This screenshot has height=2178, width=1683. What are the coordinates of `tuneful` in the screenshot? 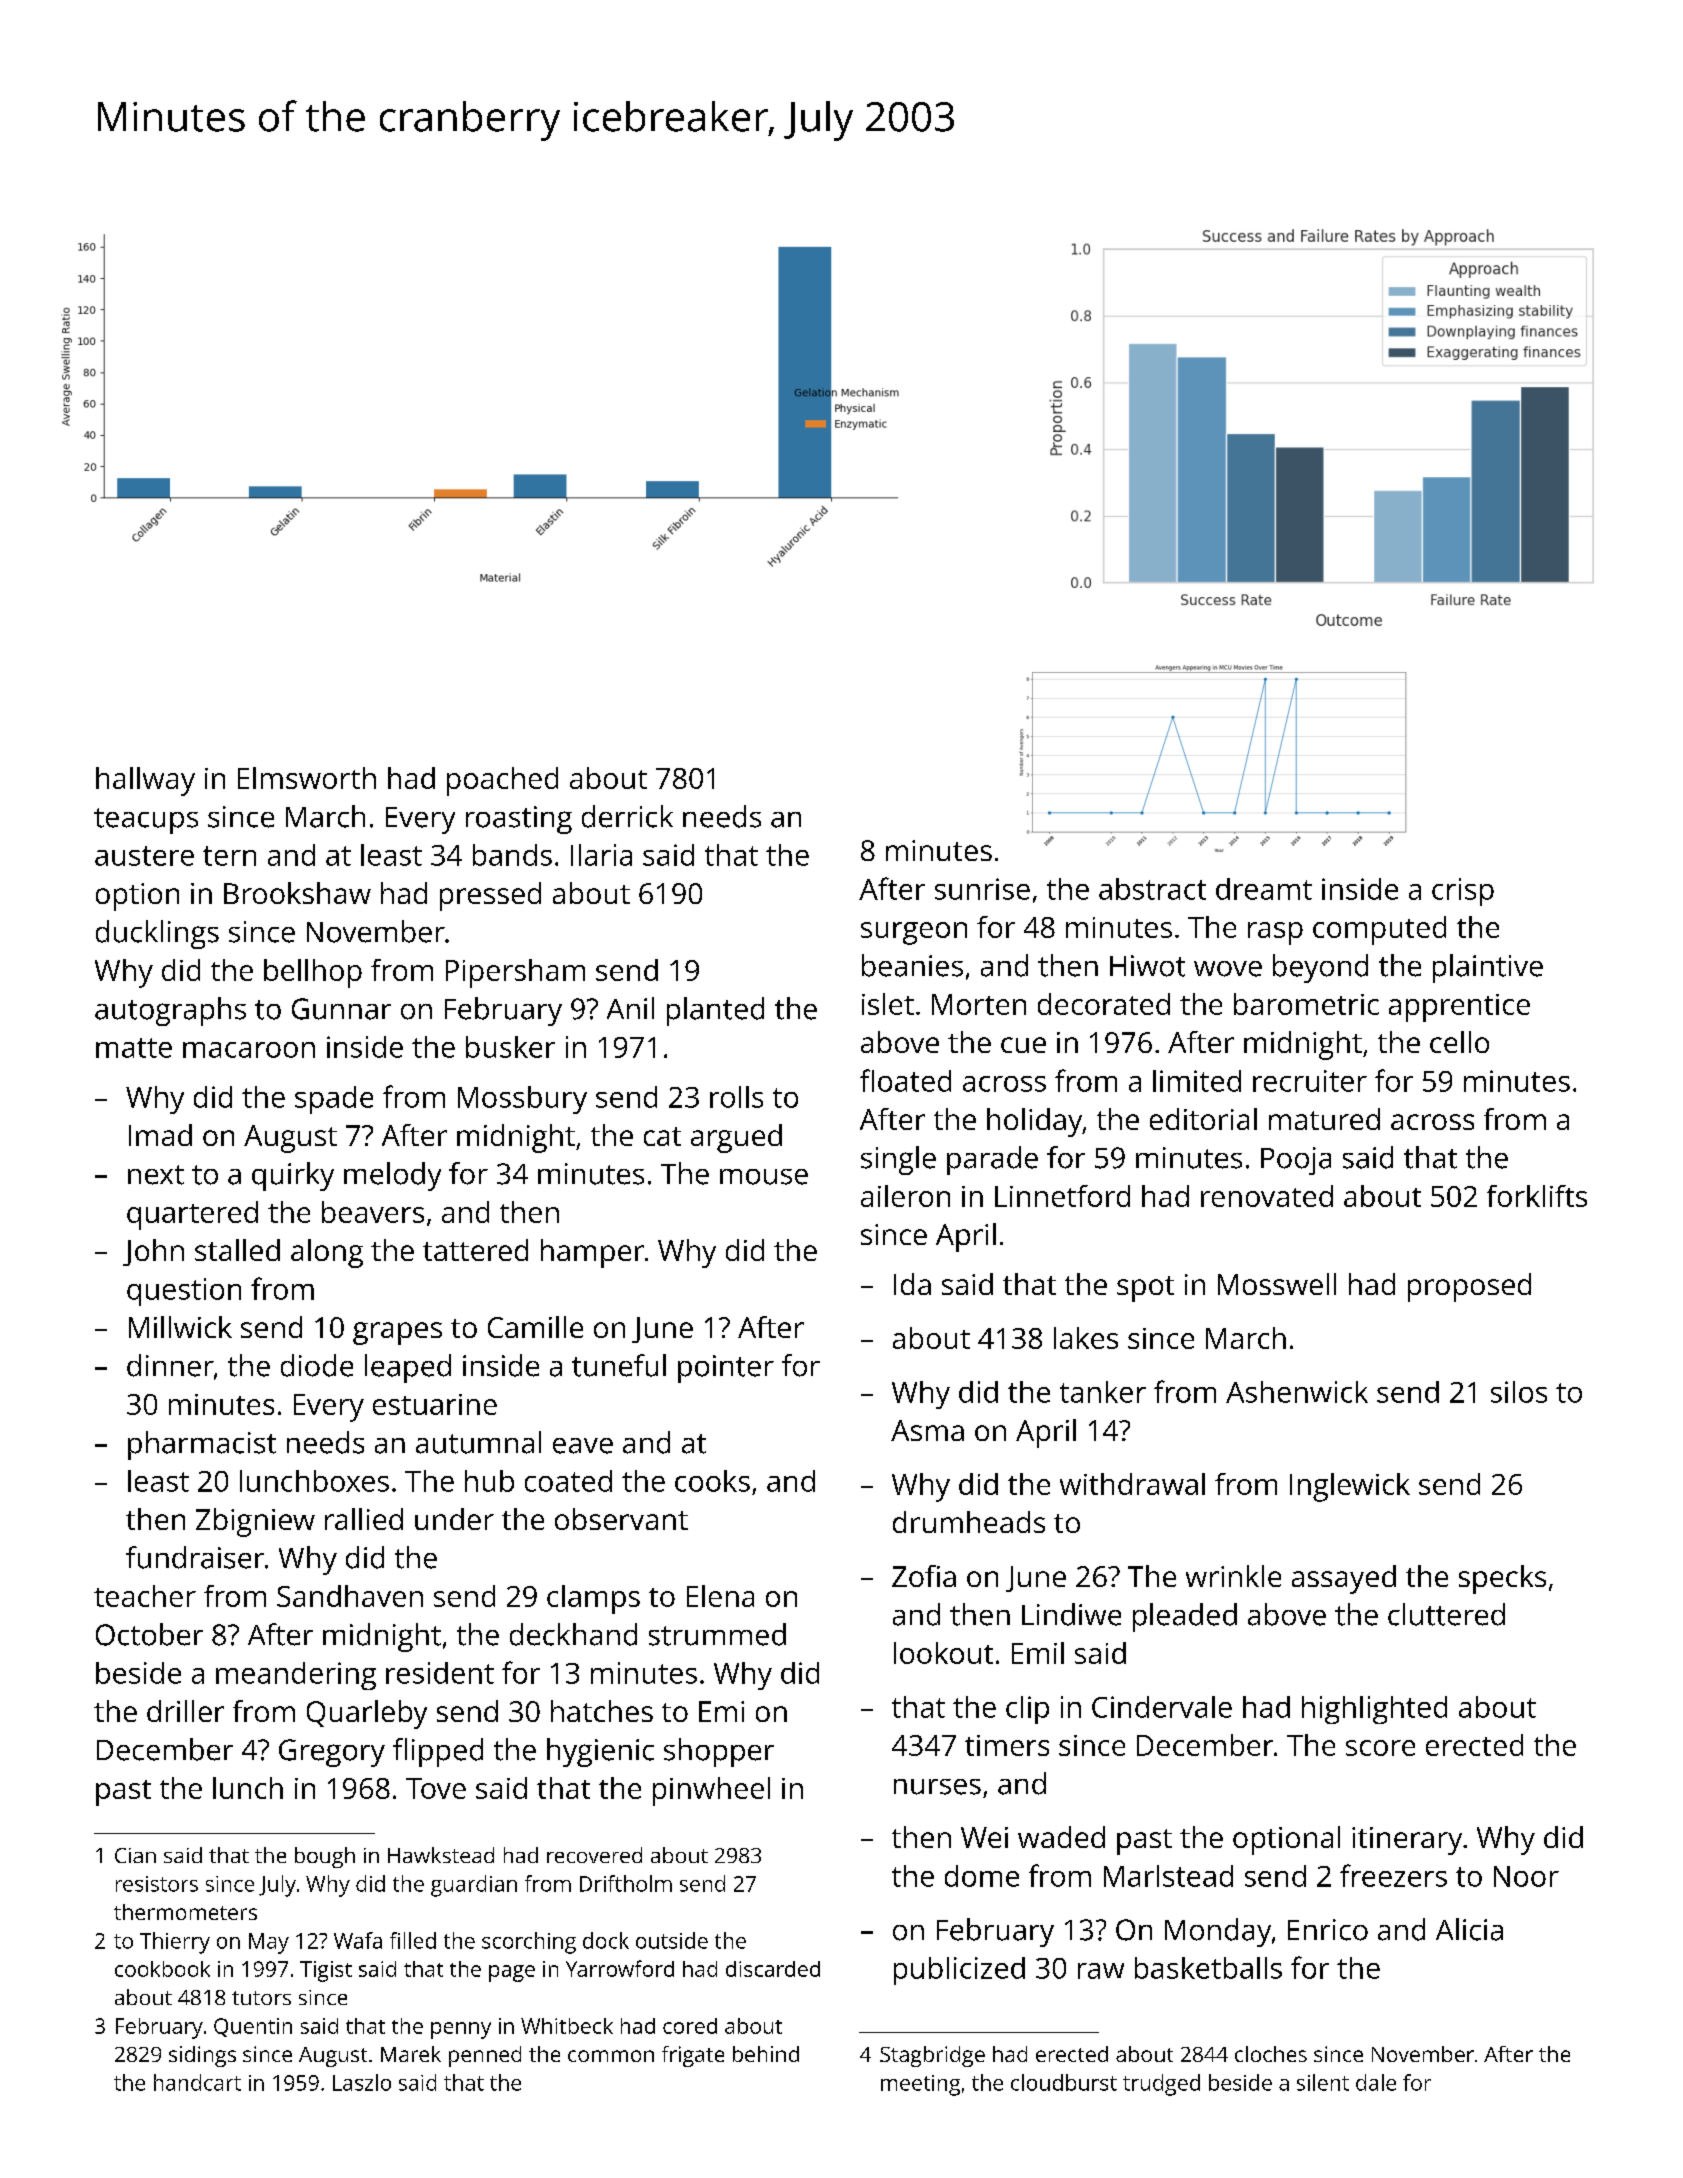 It's located at (619, 1365).
